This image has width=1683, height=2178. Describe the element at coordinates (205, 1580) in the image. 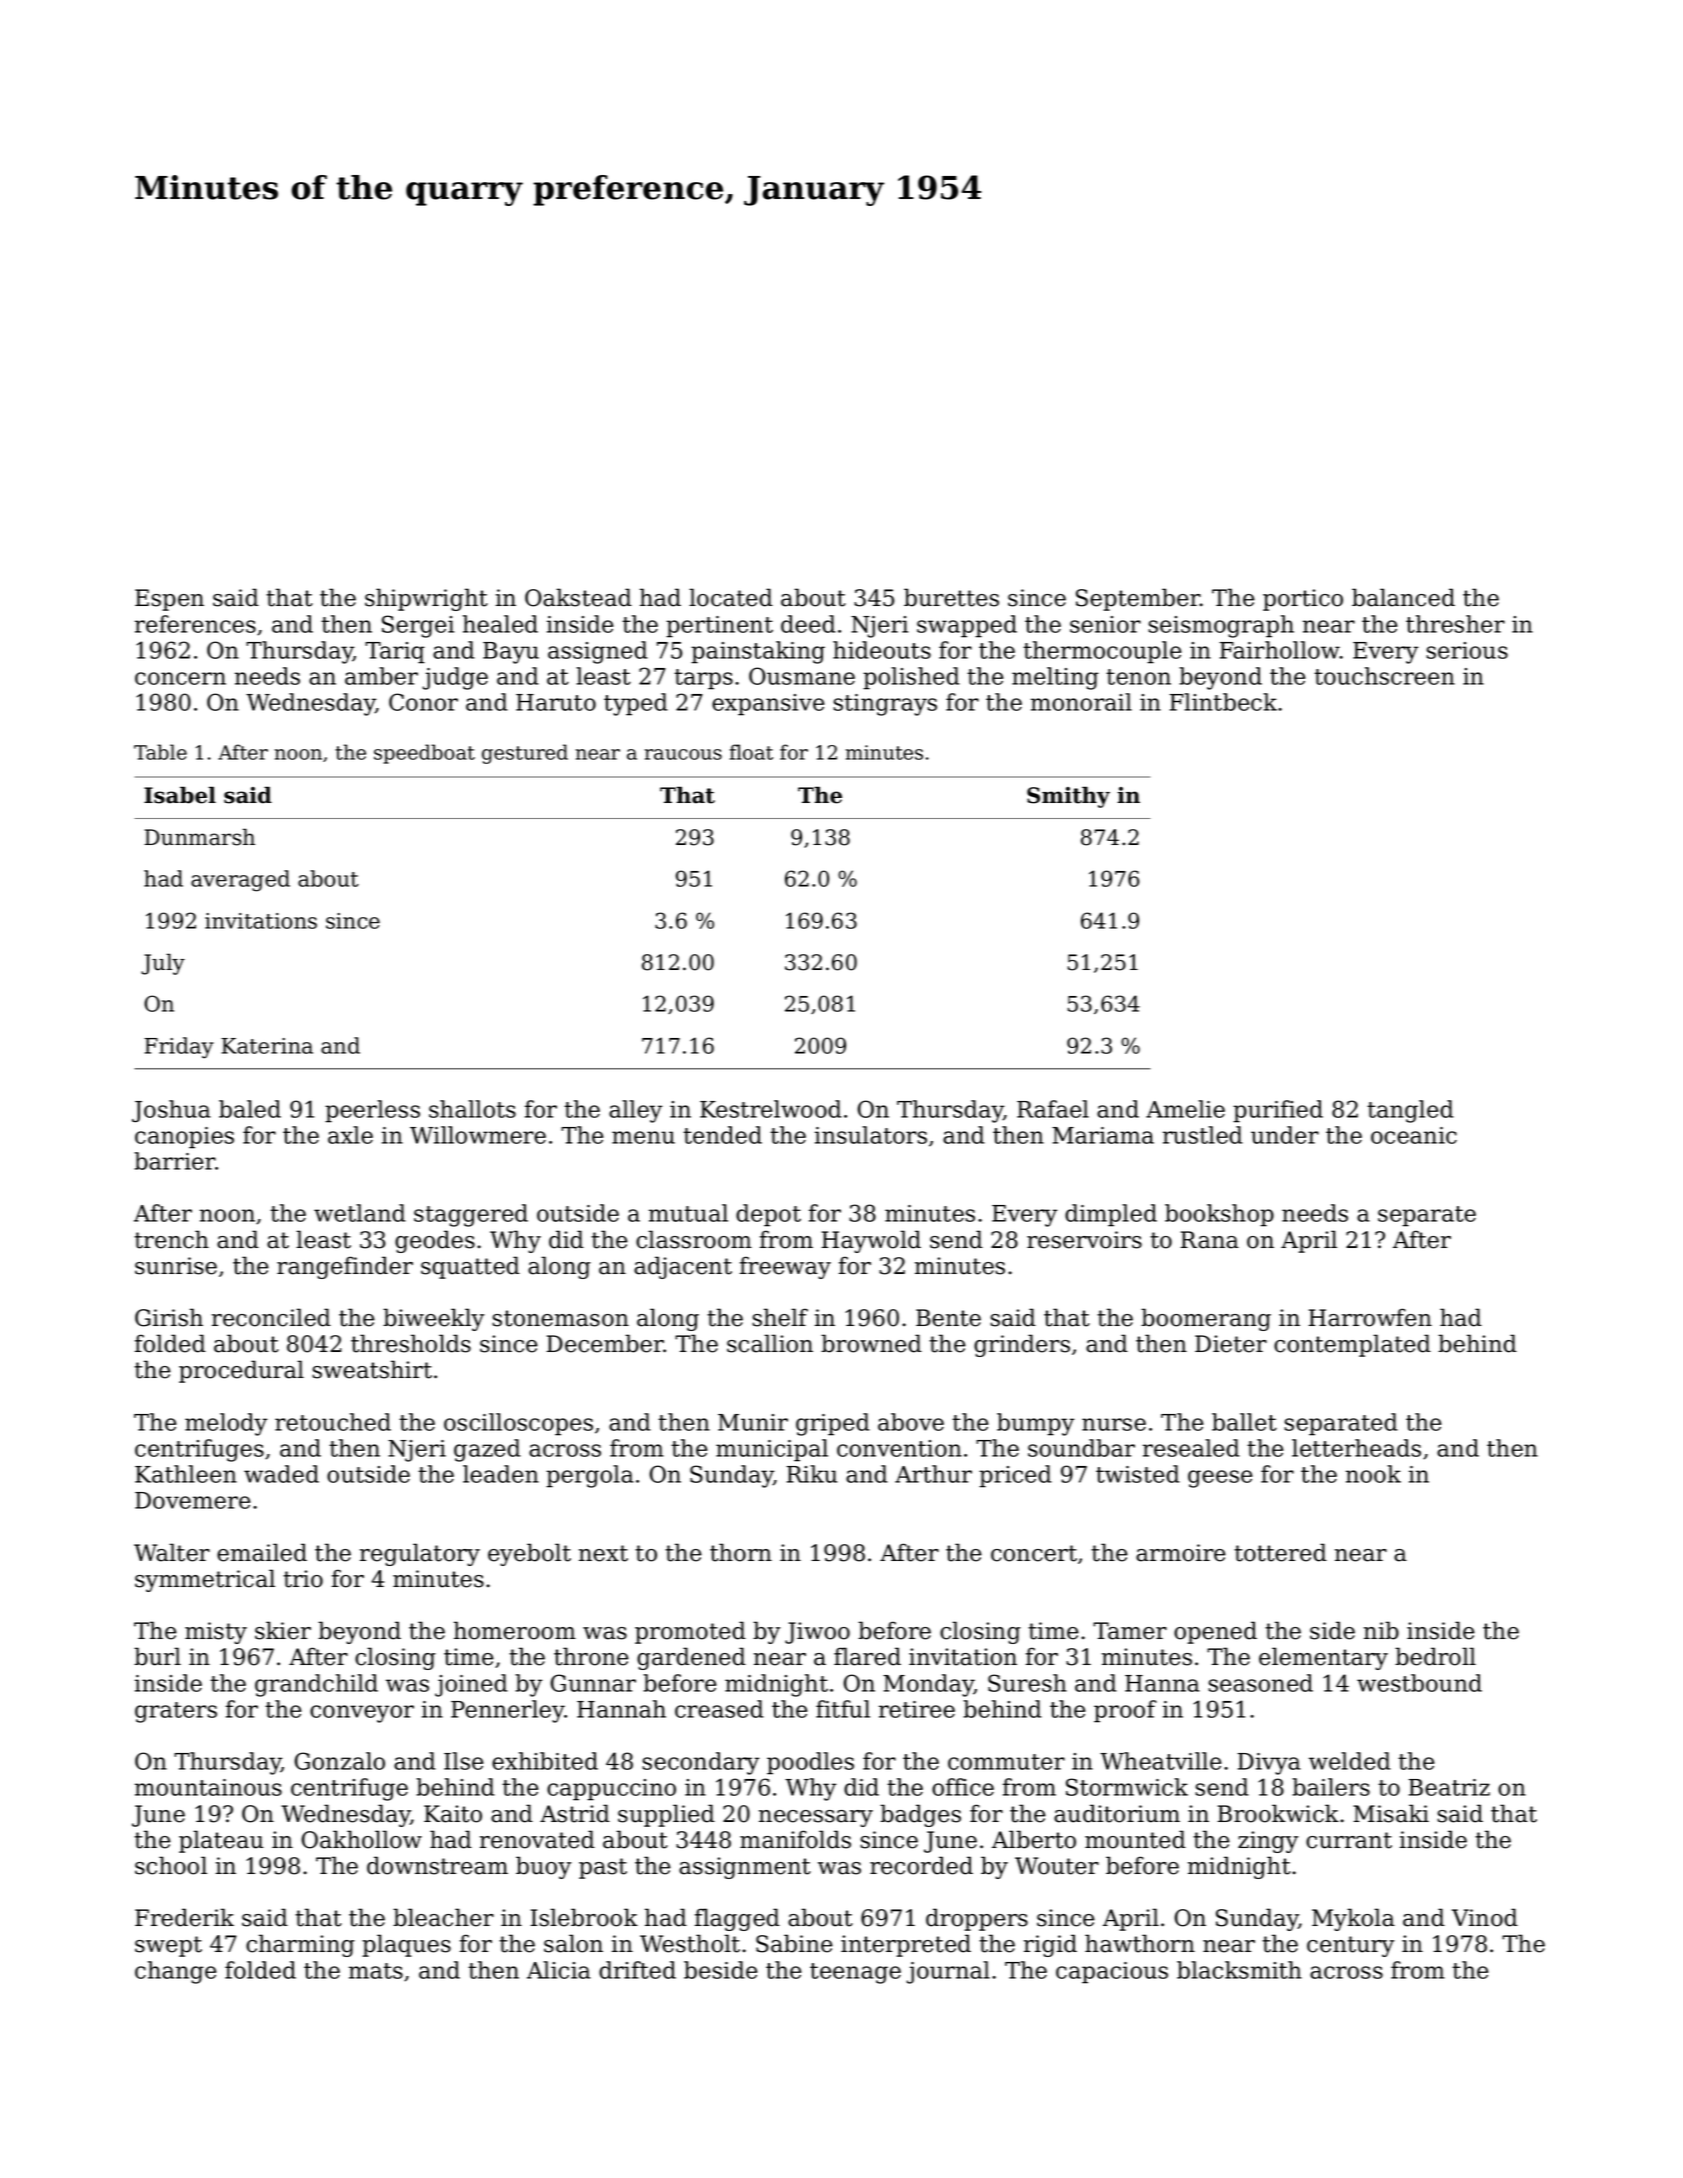

I see `symmetrical` at that location.
